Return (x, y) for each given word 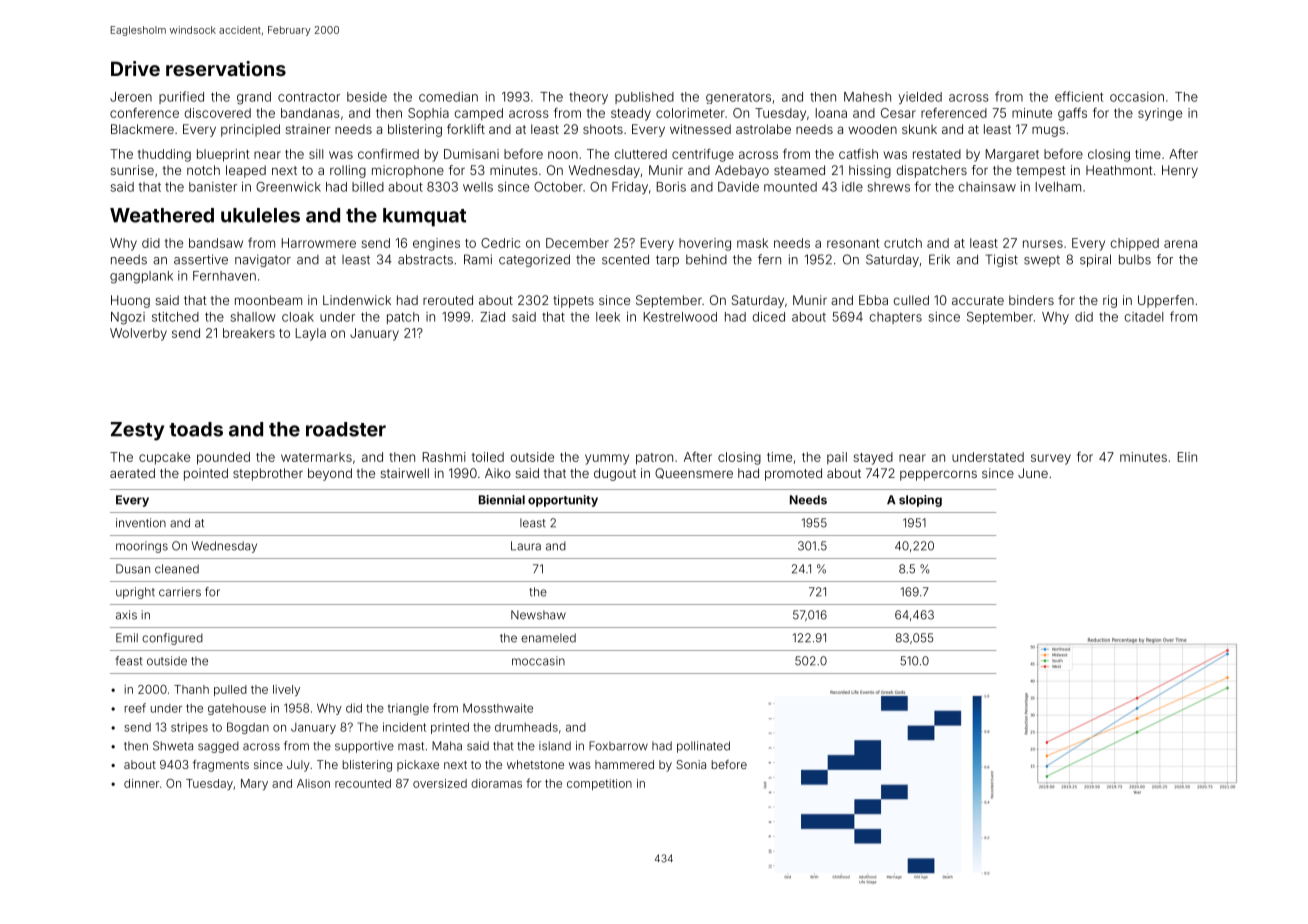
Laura (526, 546)
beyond (330, 474)
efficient (1079, 96)
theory (588, 98)
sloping (920, 501)
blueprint (223, 155)
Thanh (191, 689)
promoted (793, 474)
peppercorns (938, 475)
